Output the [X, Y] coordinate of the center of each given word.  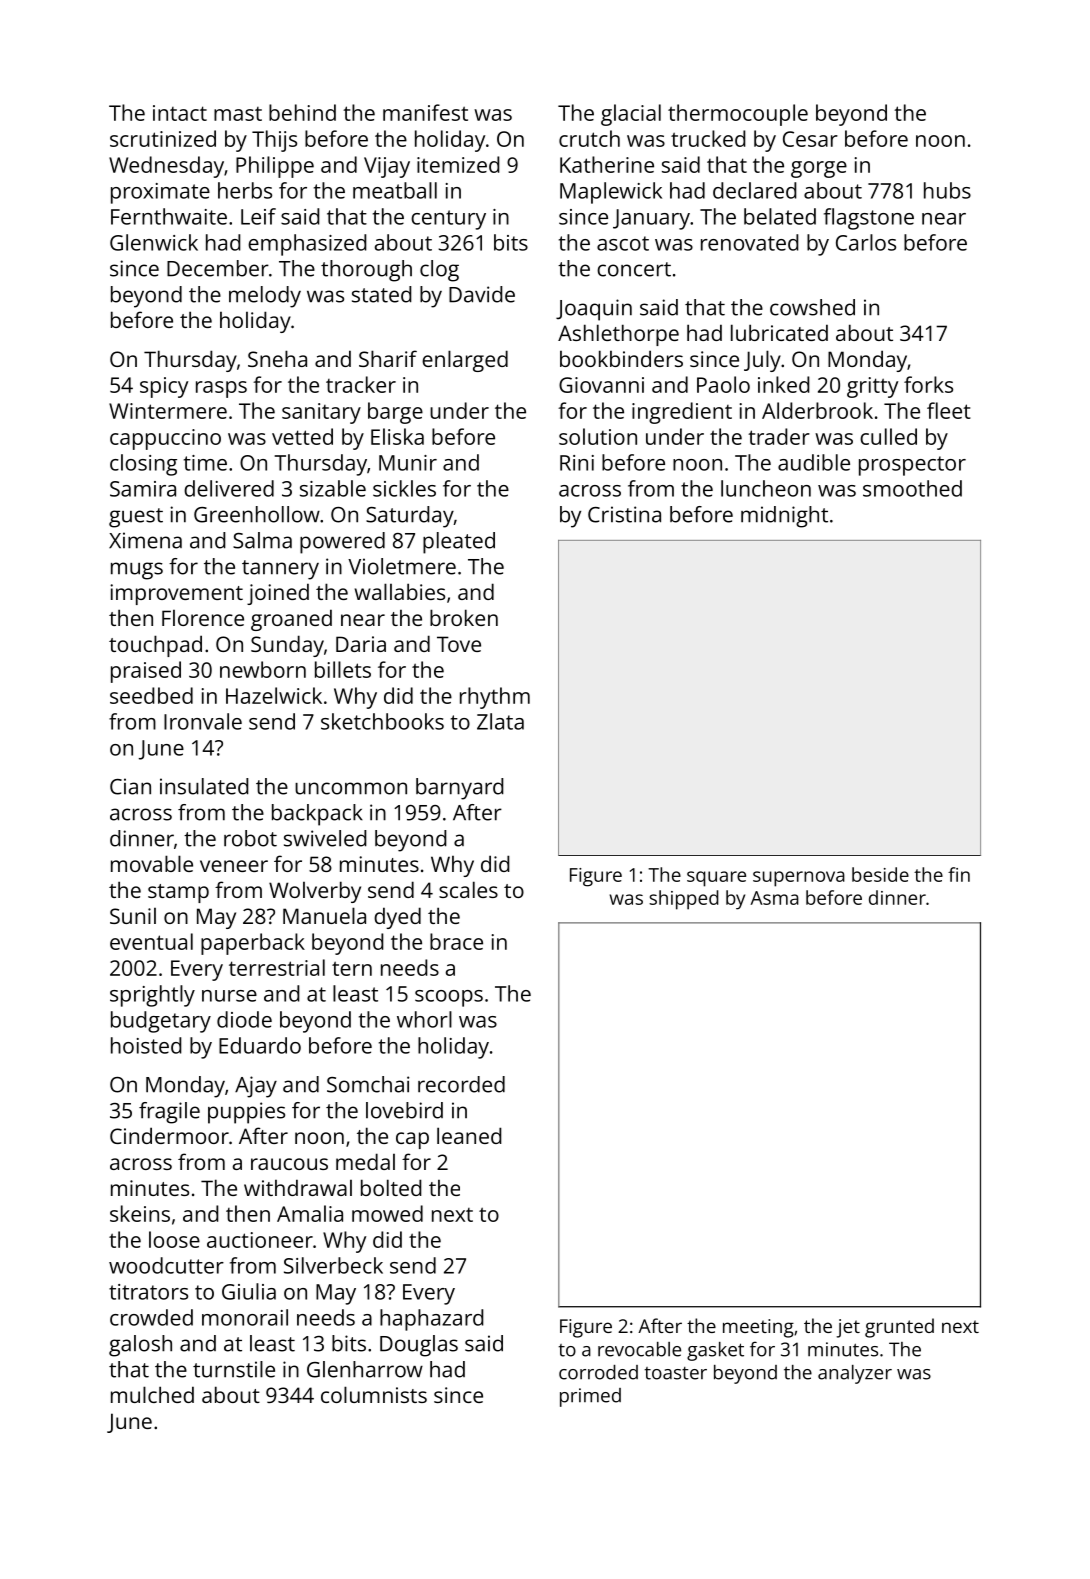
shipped [684, 900]
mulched [152, 1394]
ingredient [682, 413]
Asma [774, 898]
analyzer [855, 1374]
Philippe [275, 167]
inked [784, 384]
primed [590, 1397]
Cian [130, 786]
